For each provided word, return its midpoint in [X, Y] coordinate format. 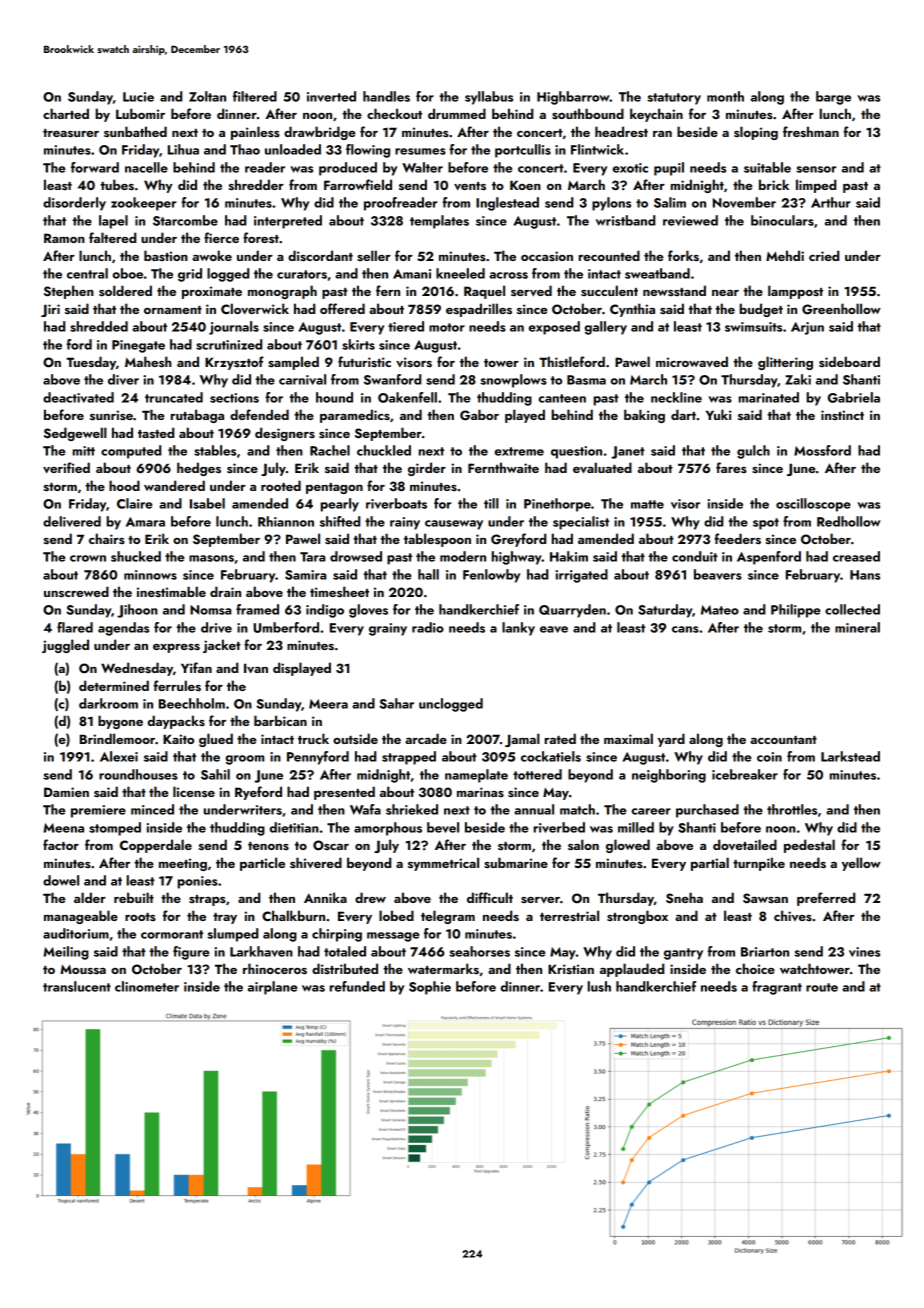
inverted [331, 96]
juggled [65, 646]
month [725, 96]
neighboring [669, 776]
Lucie [138, 97]
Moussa [83, 970]
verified [66, 468]
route [822, 987]
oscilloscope [813, 505]
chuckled [384, 450]
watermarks [443, 969]
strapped [409, 758]
